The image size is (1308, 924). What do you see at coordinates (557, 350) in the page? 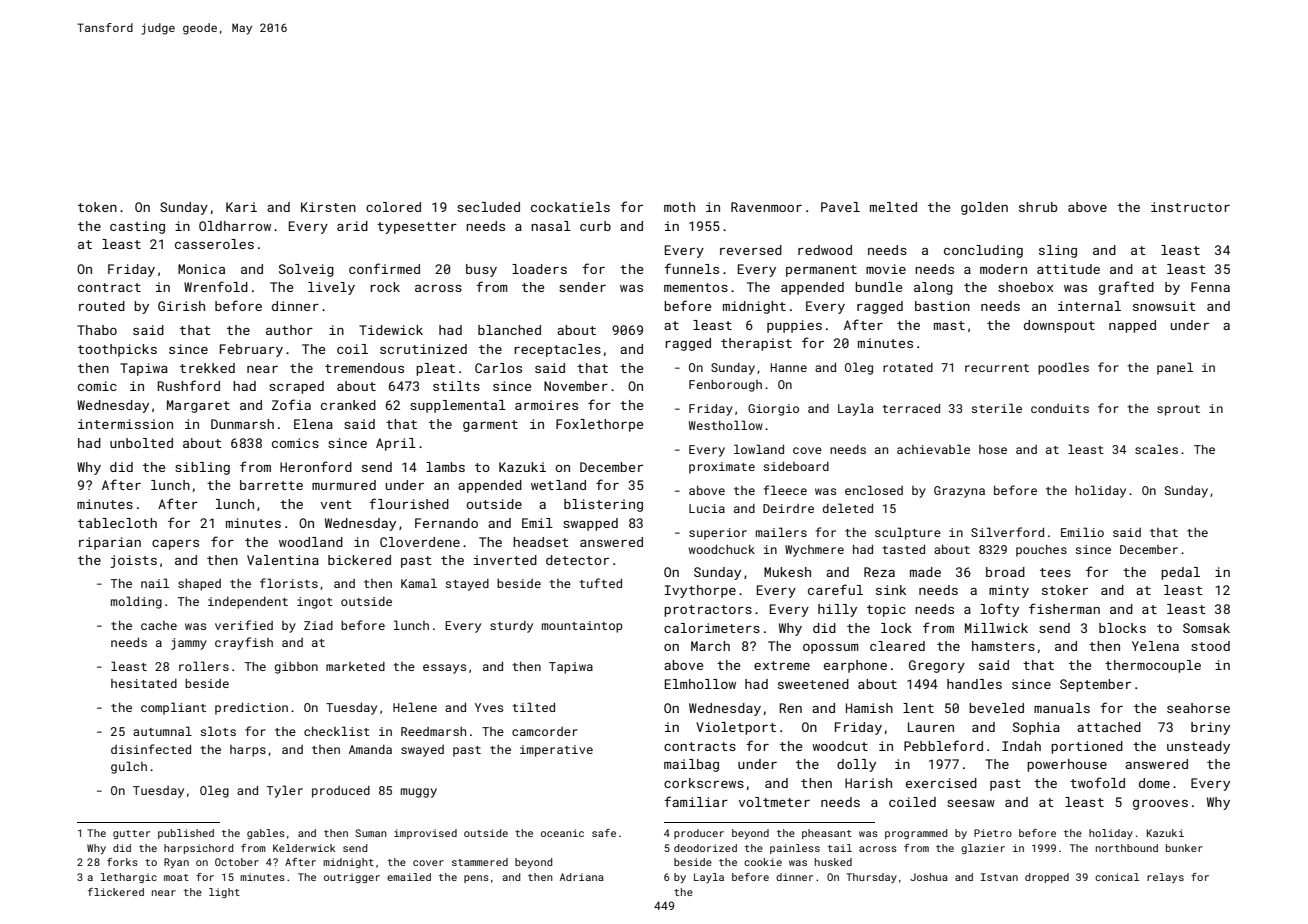
I see `receptacles` at bounding box center [557, 350].
